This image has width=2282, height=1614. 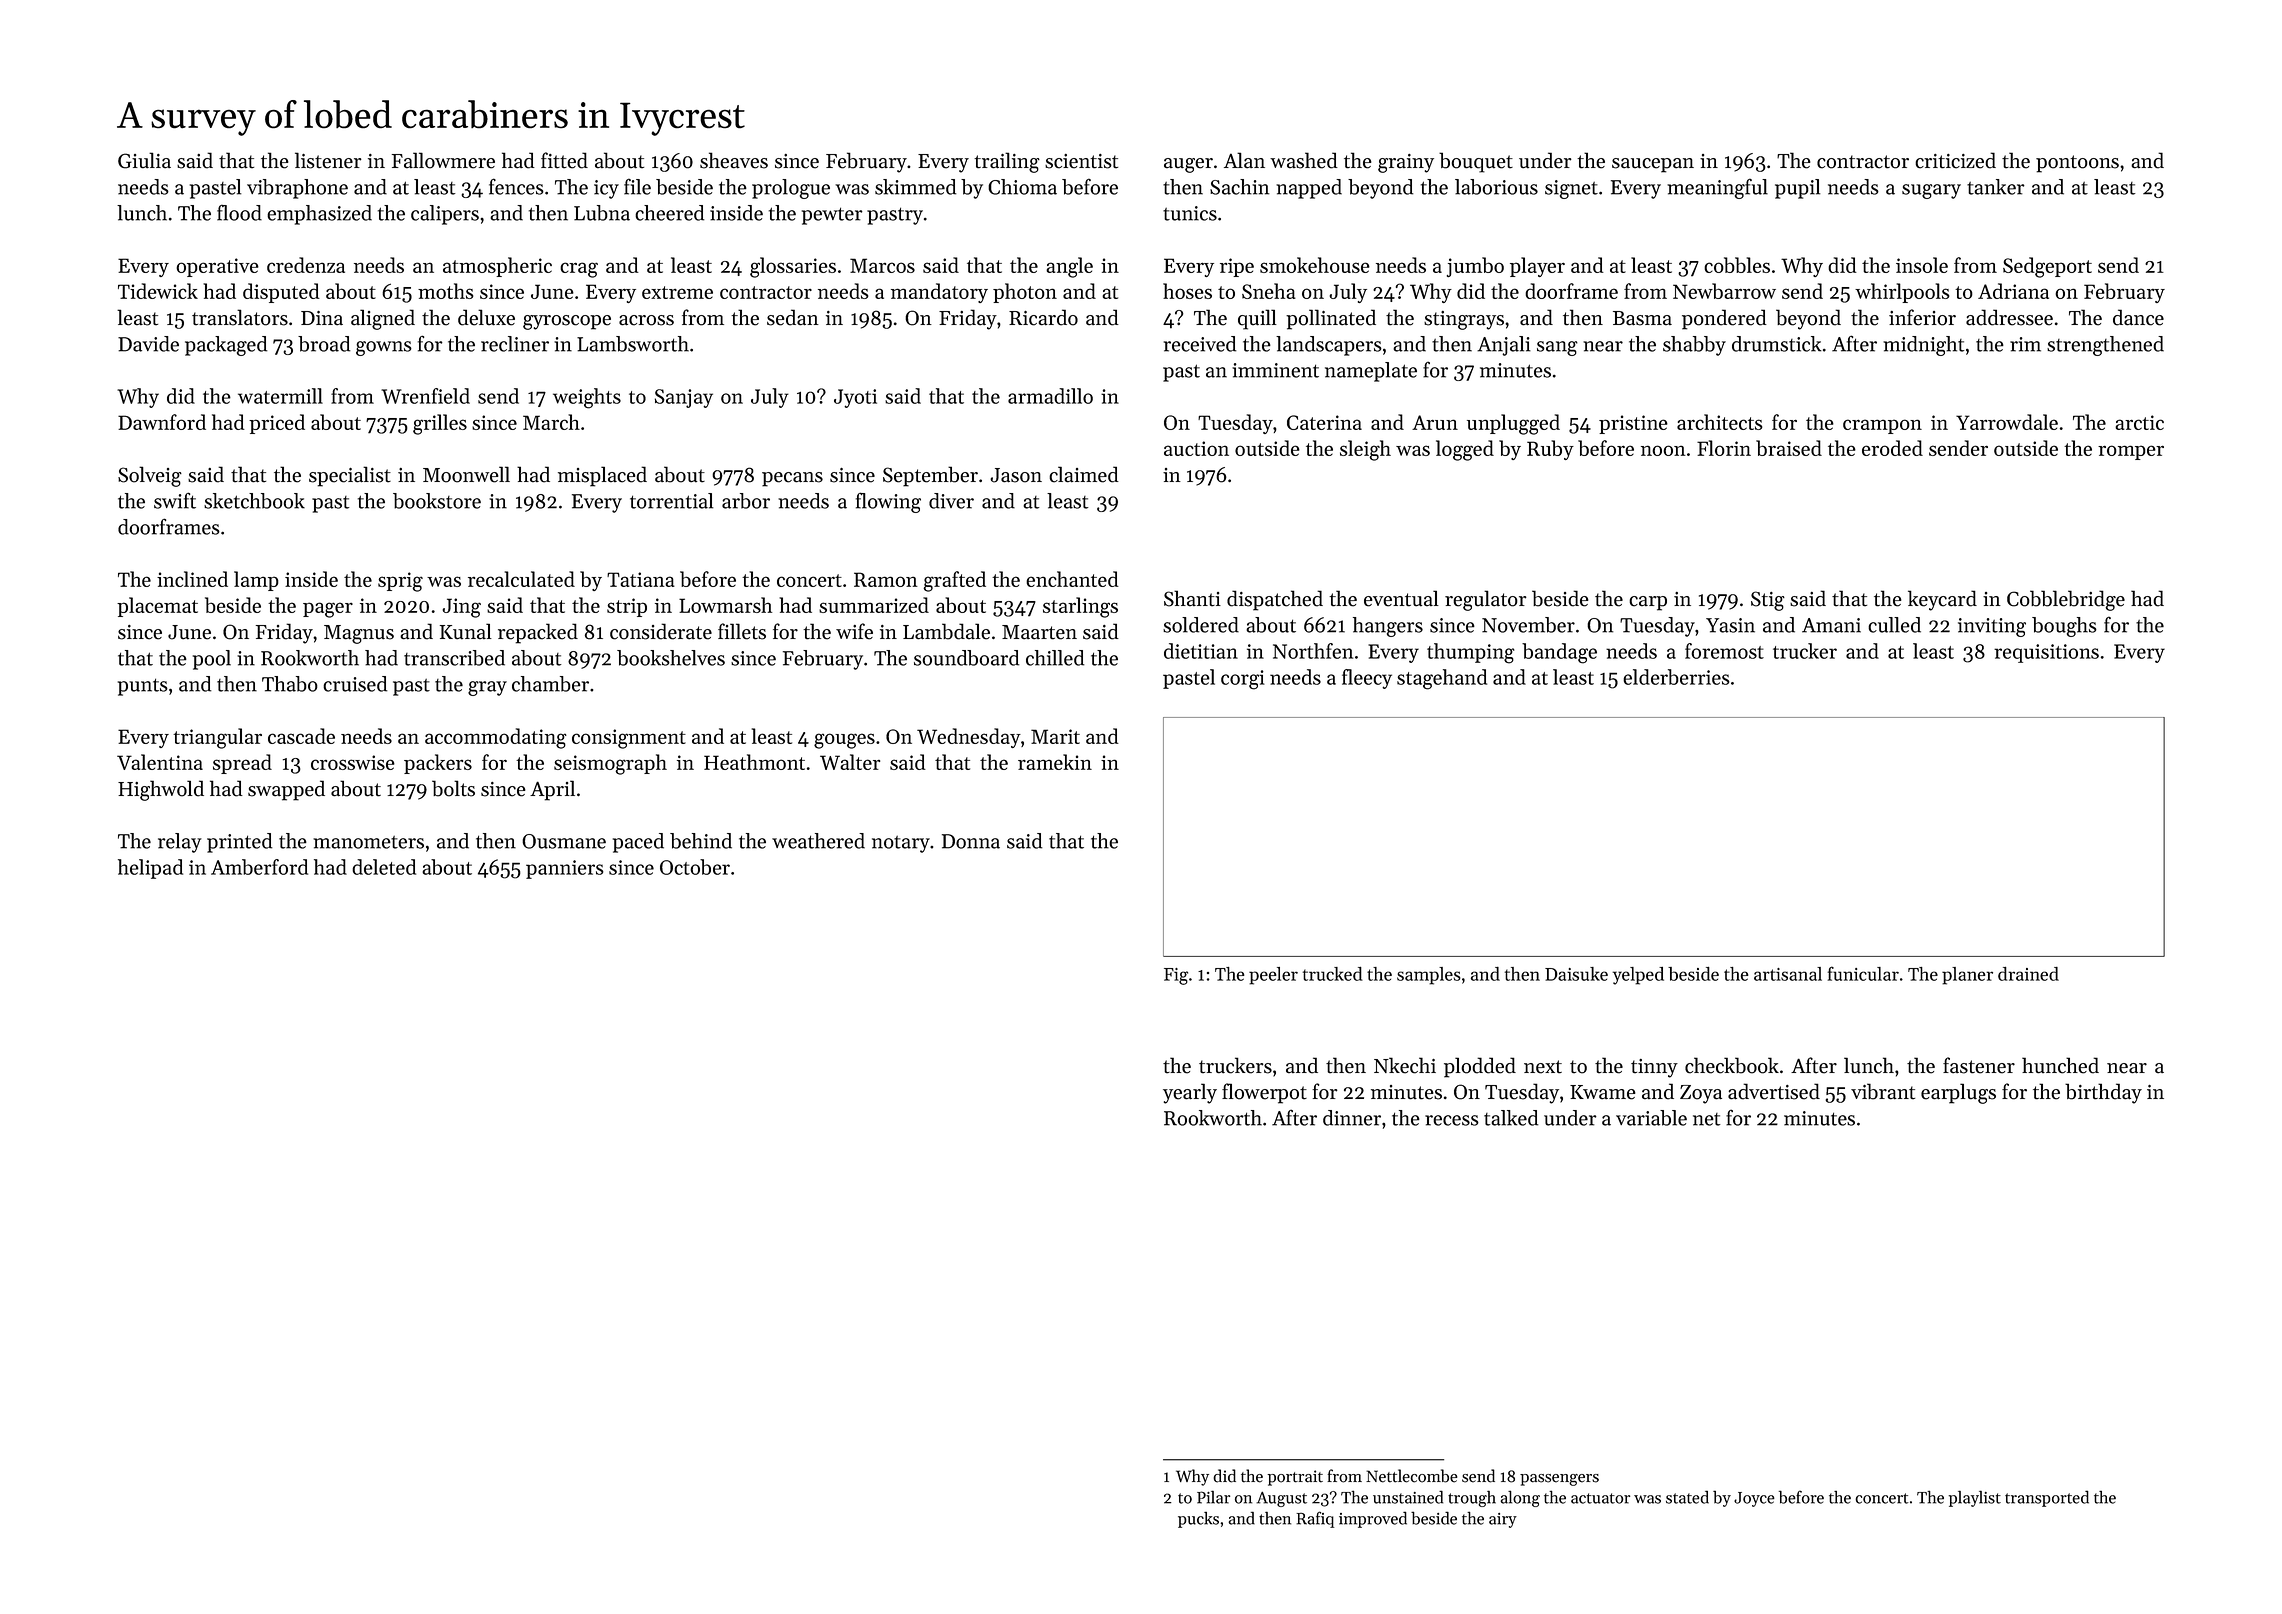 I want to click on helipad, so click(x=150, y=869).
